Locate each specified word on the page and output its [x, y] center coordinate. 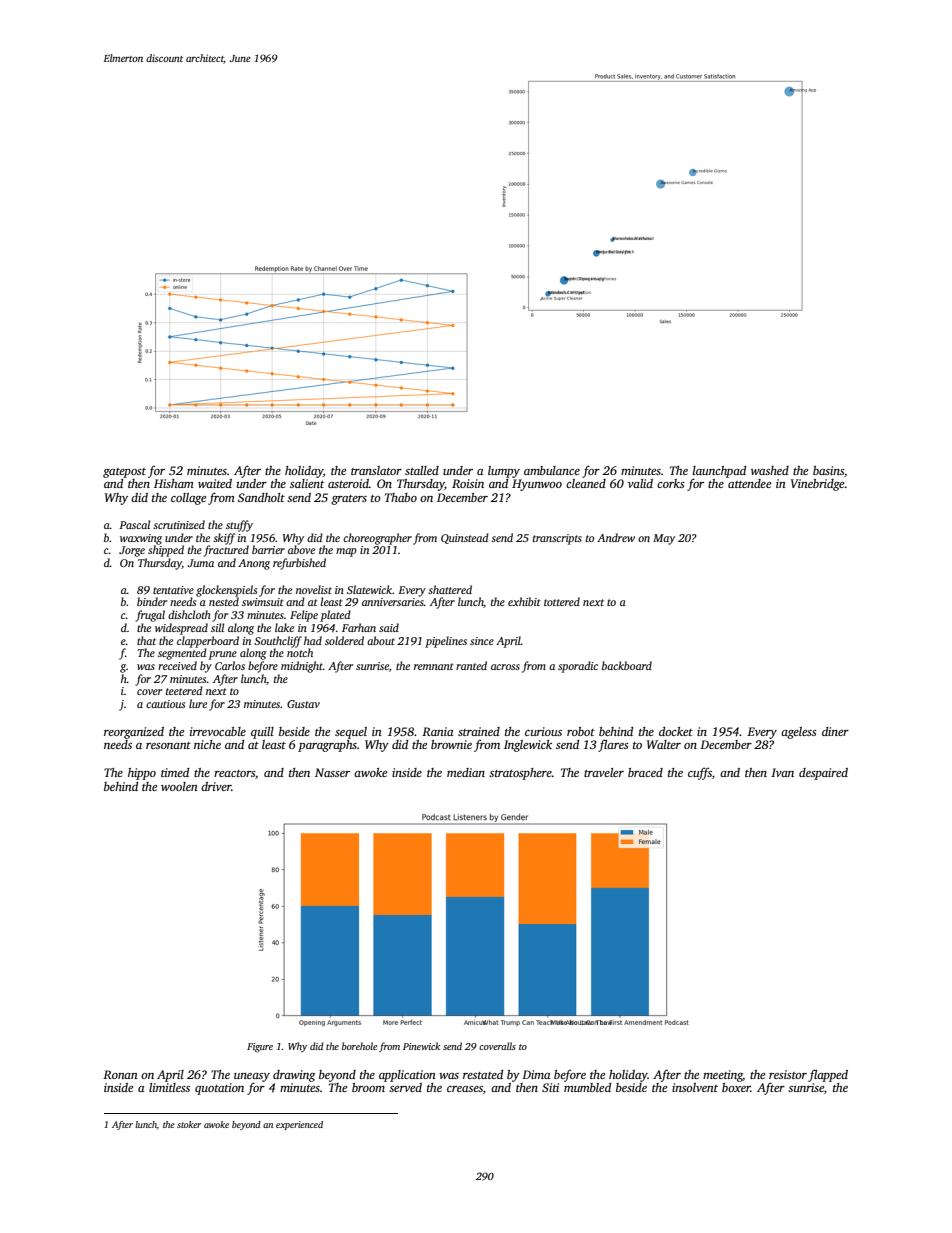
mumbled [587, 1087]
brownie [451, 744]
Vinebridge [817, 485]
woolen [179, 786]
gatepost [124, 473]
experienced [299, 1125]
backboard [627, 665]
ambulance [552, 470]
